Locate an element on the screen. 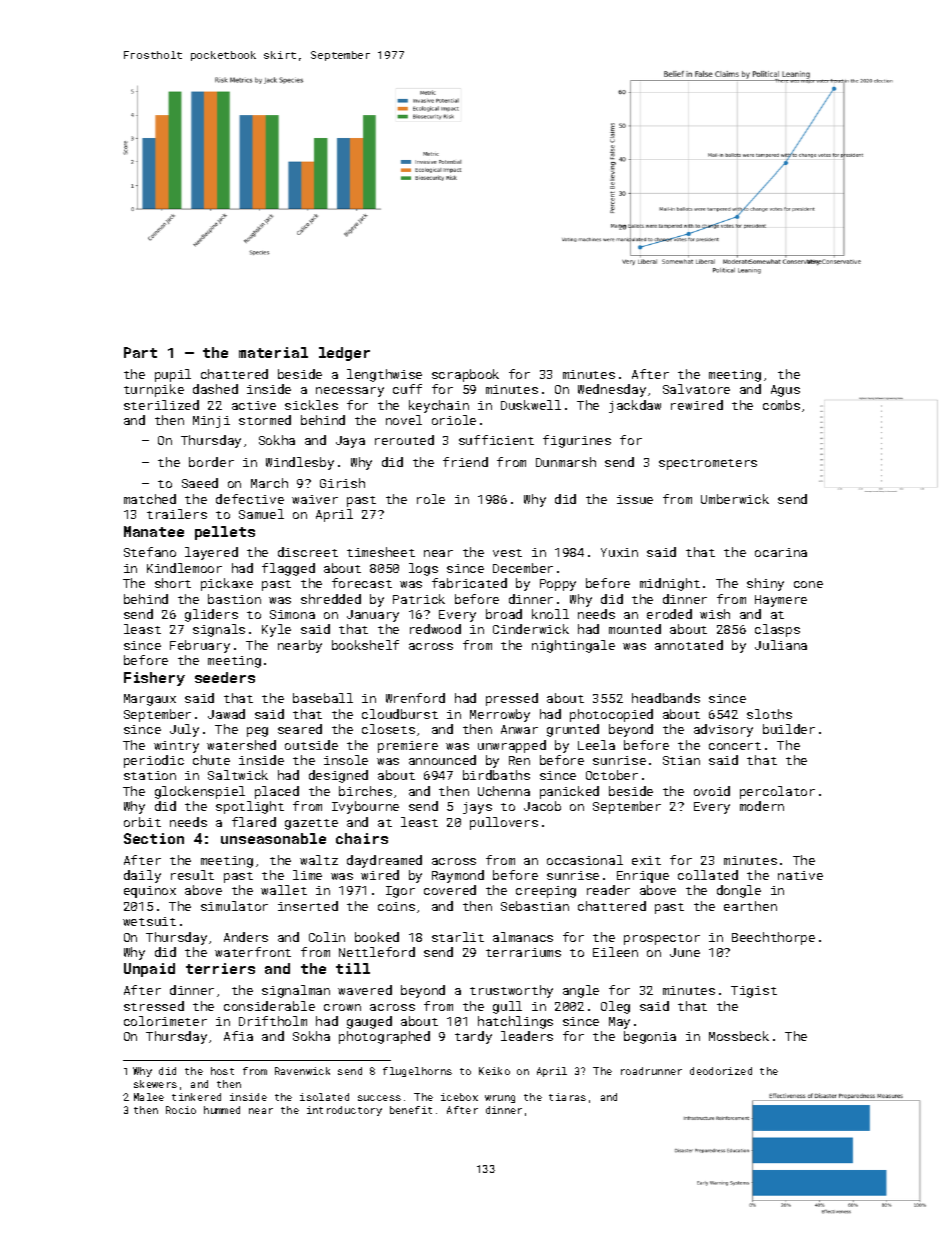  hummed is located at coordinates (222, 1110).
